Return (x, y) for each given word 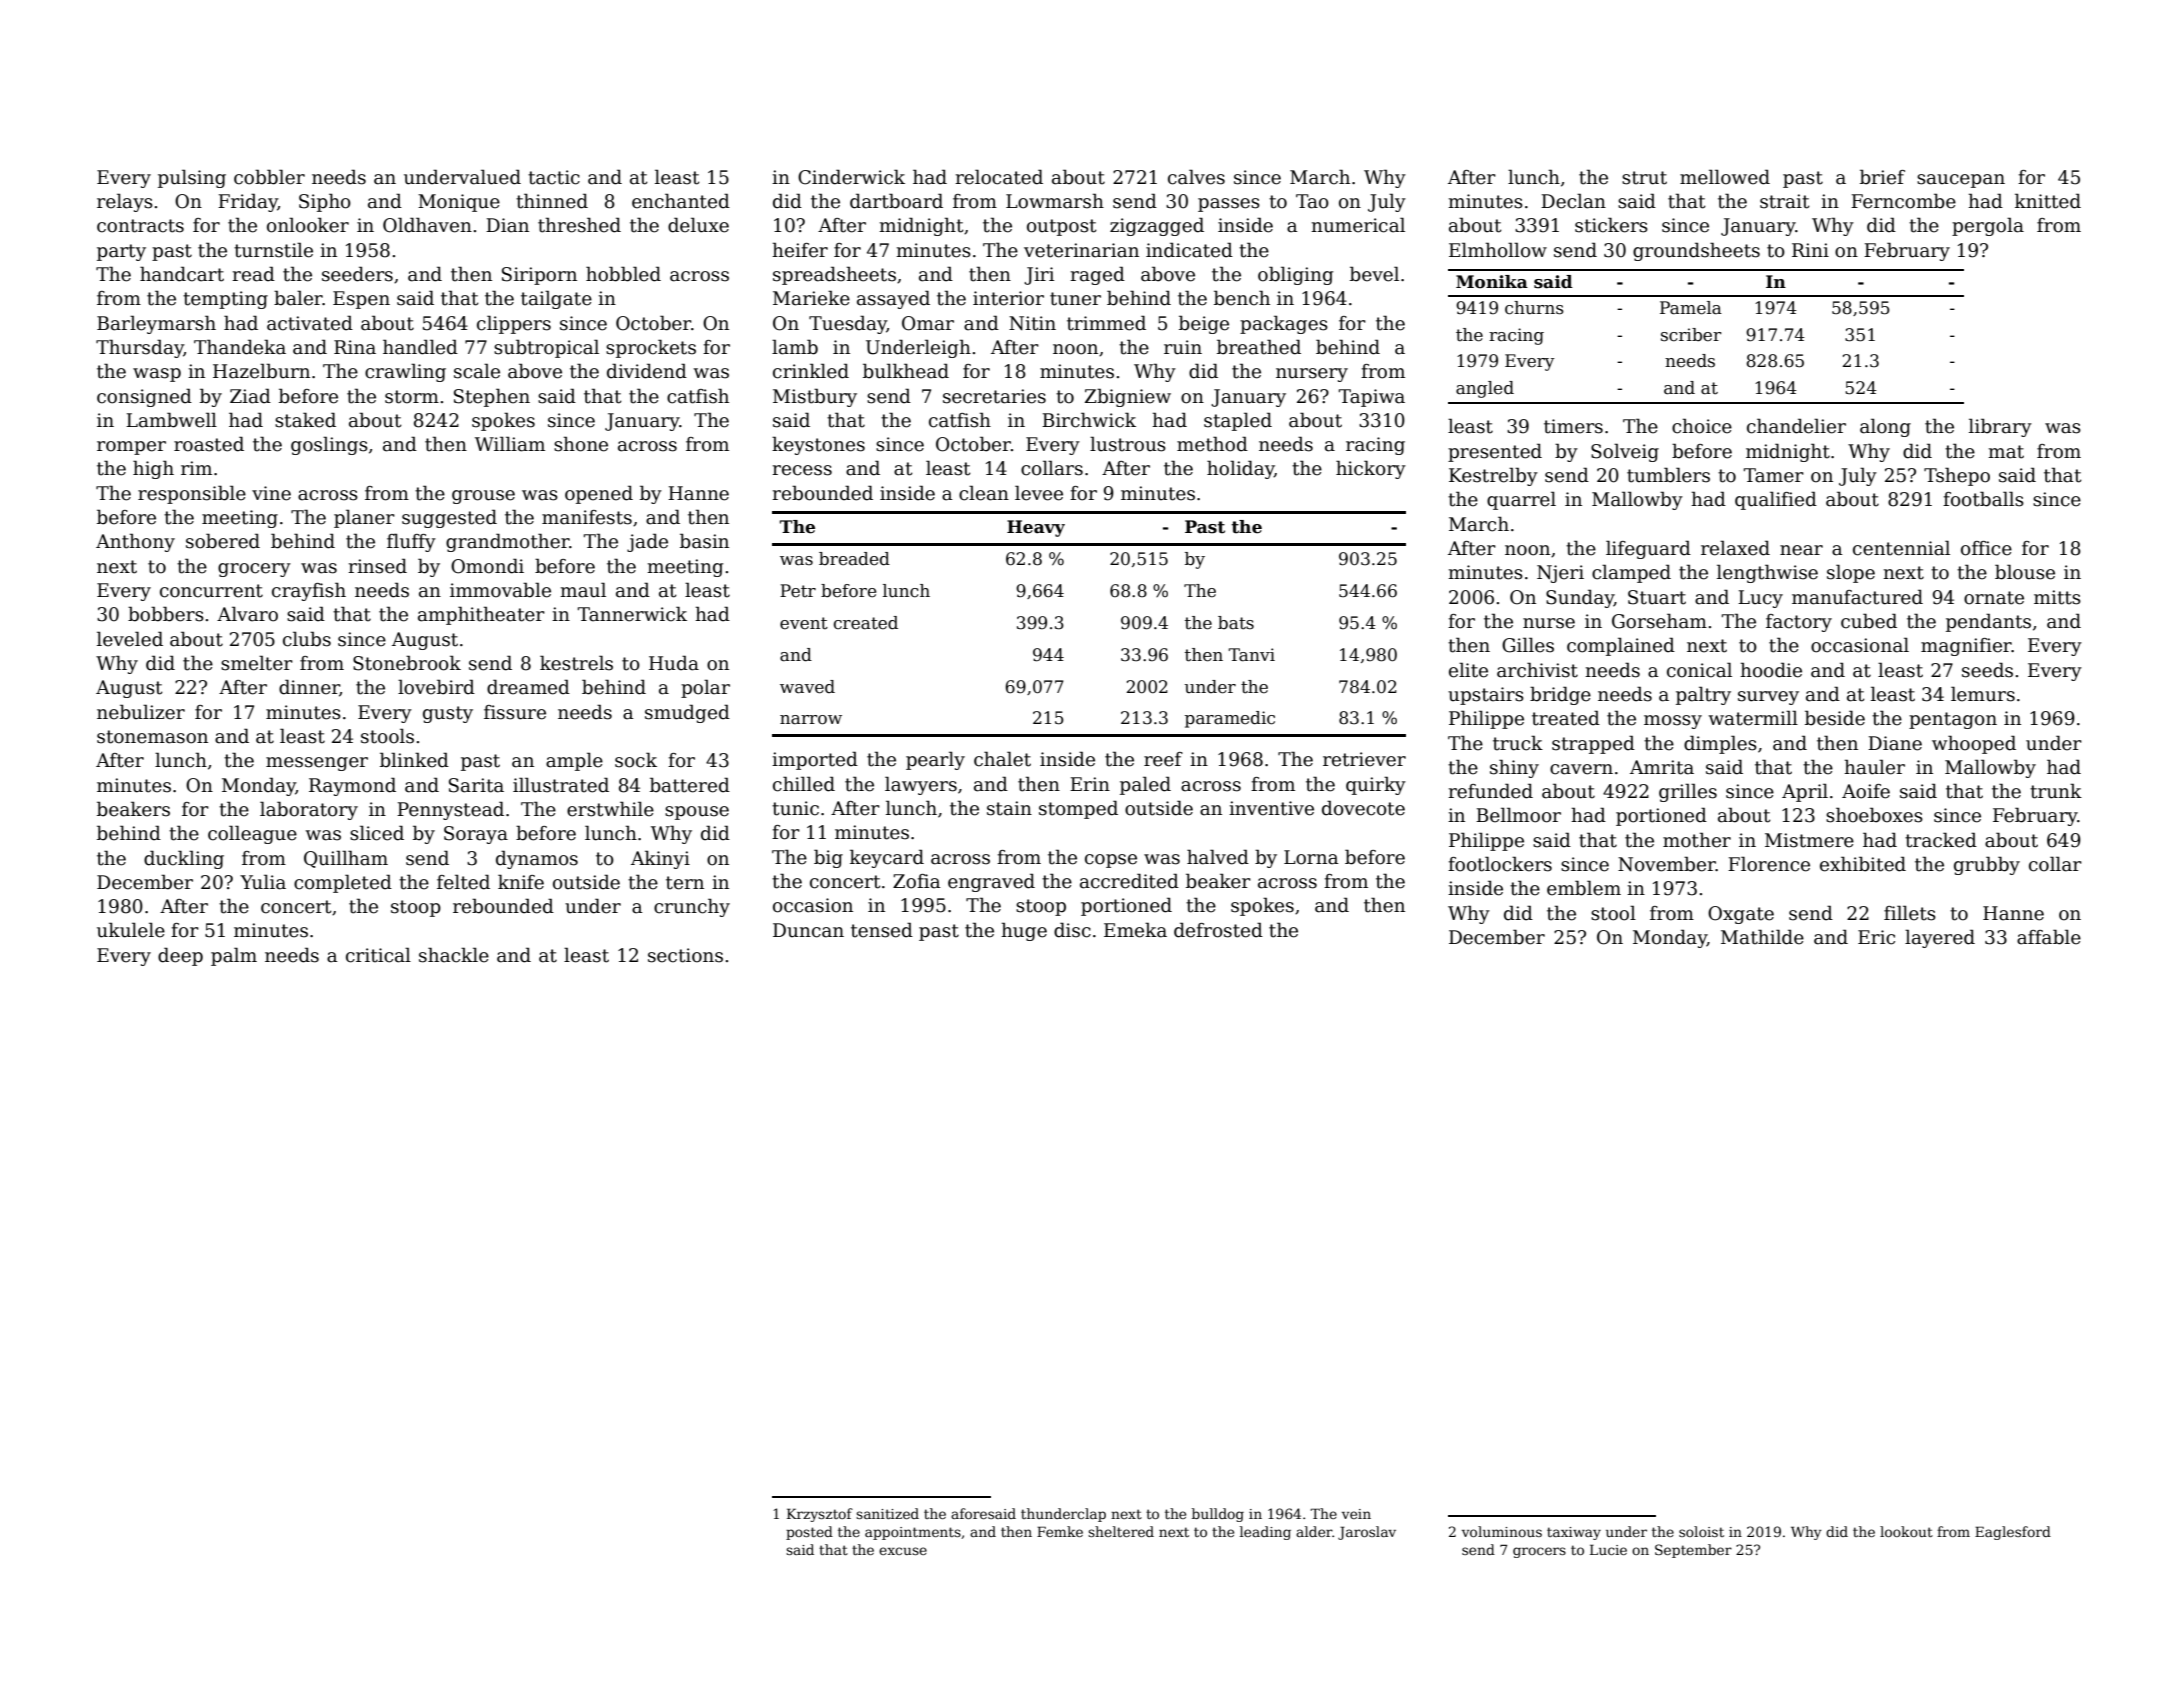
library (2000, 427)
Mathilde (1762, 937)
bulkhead (906, 371)
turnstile (273, 250)
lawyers (921, 785)
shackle (454, 955)
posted (809, 1533)
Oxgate (1741, 915)
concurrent (211, 591)
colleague (252, 834)
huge (1024, 931)
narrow (811, 720)
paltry (1703, 695)
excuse (903, 1551)
